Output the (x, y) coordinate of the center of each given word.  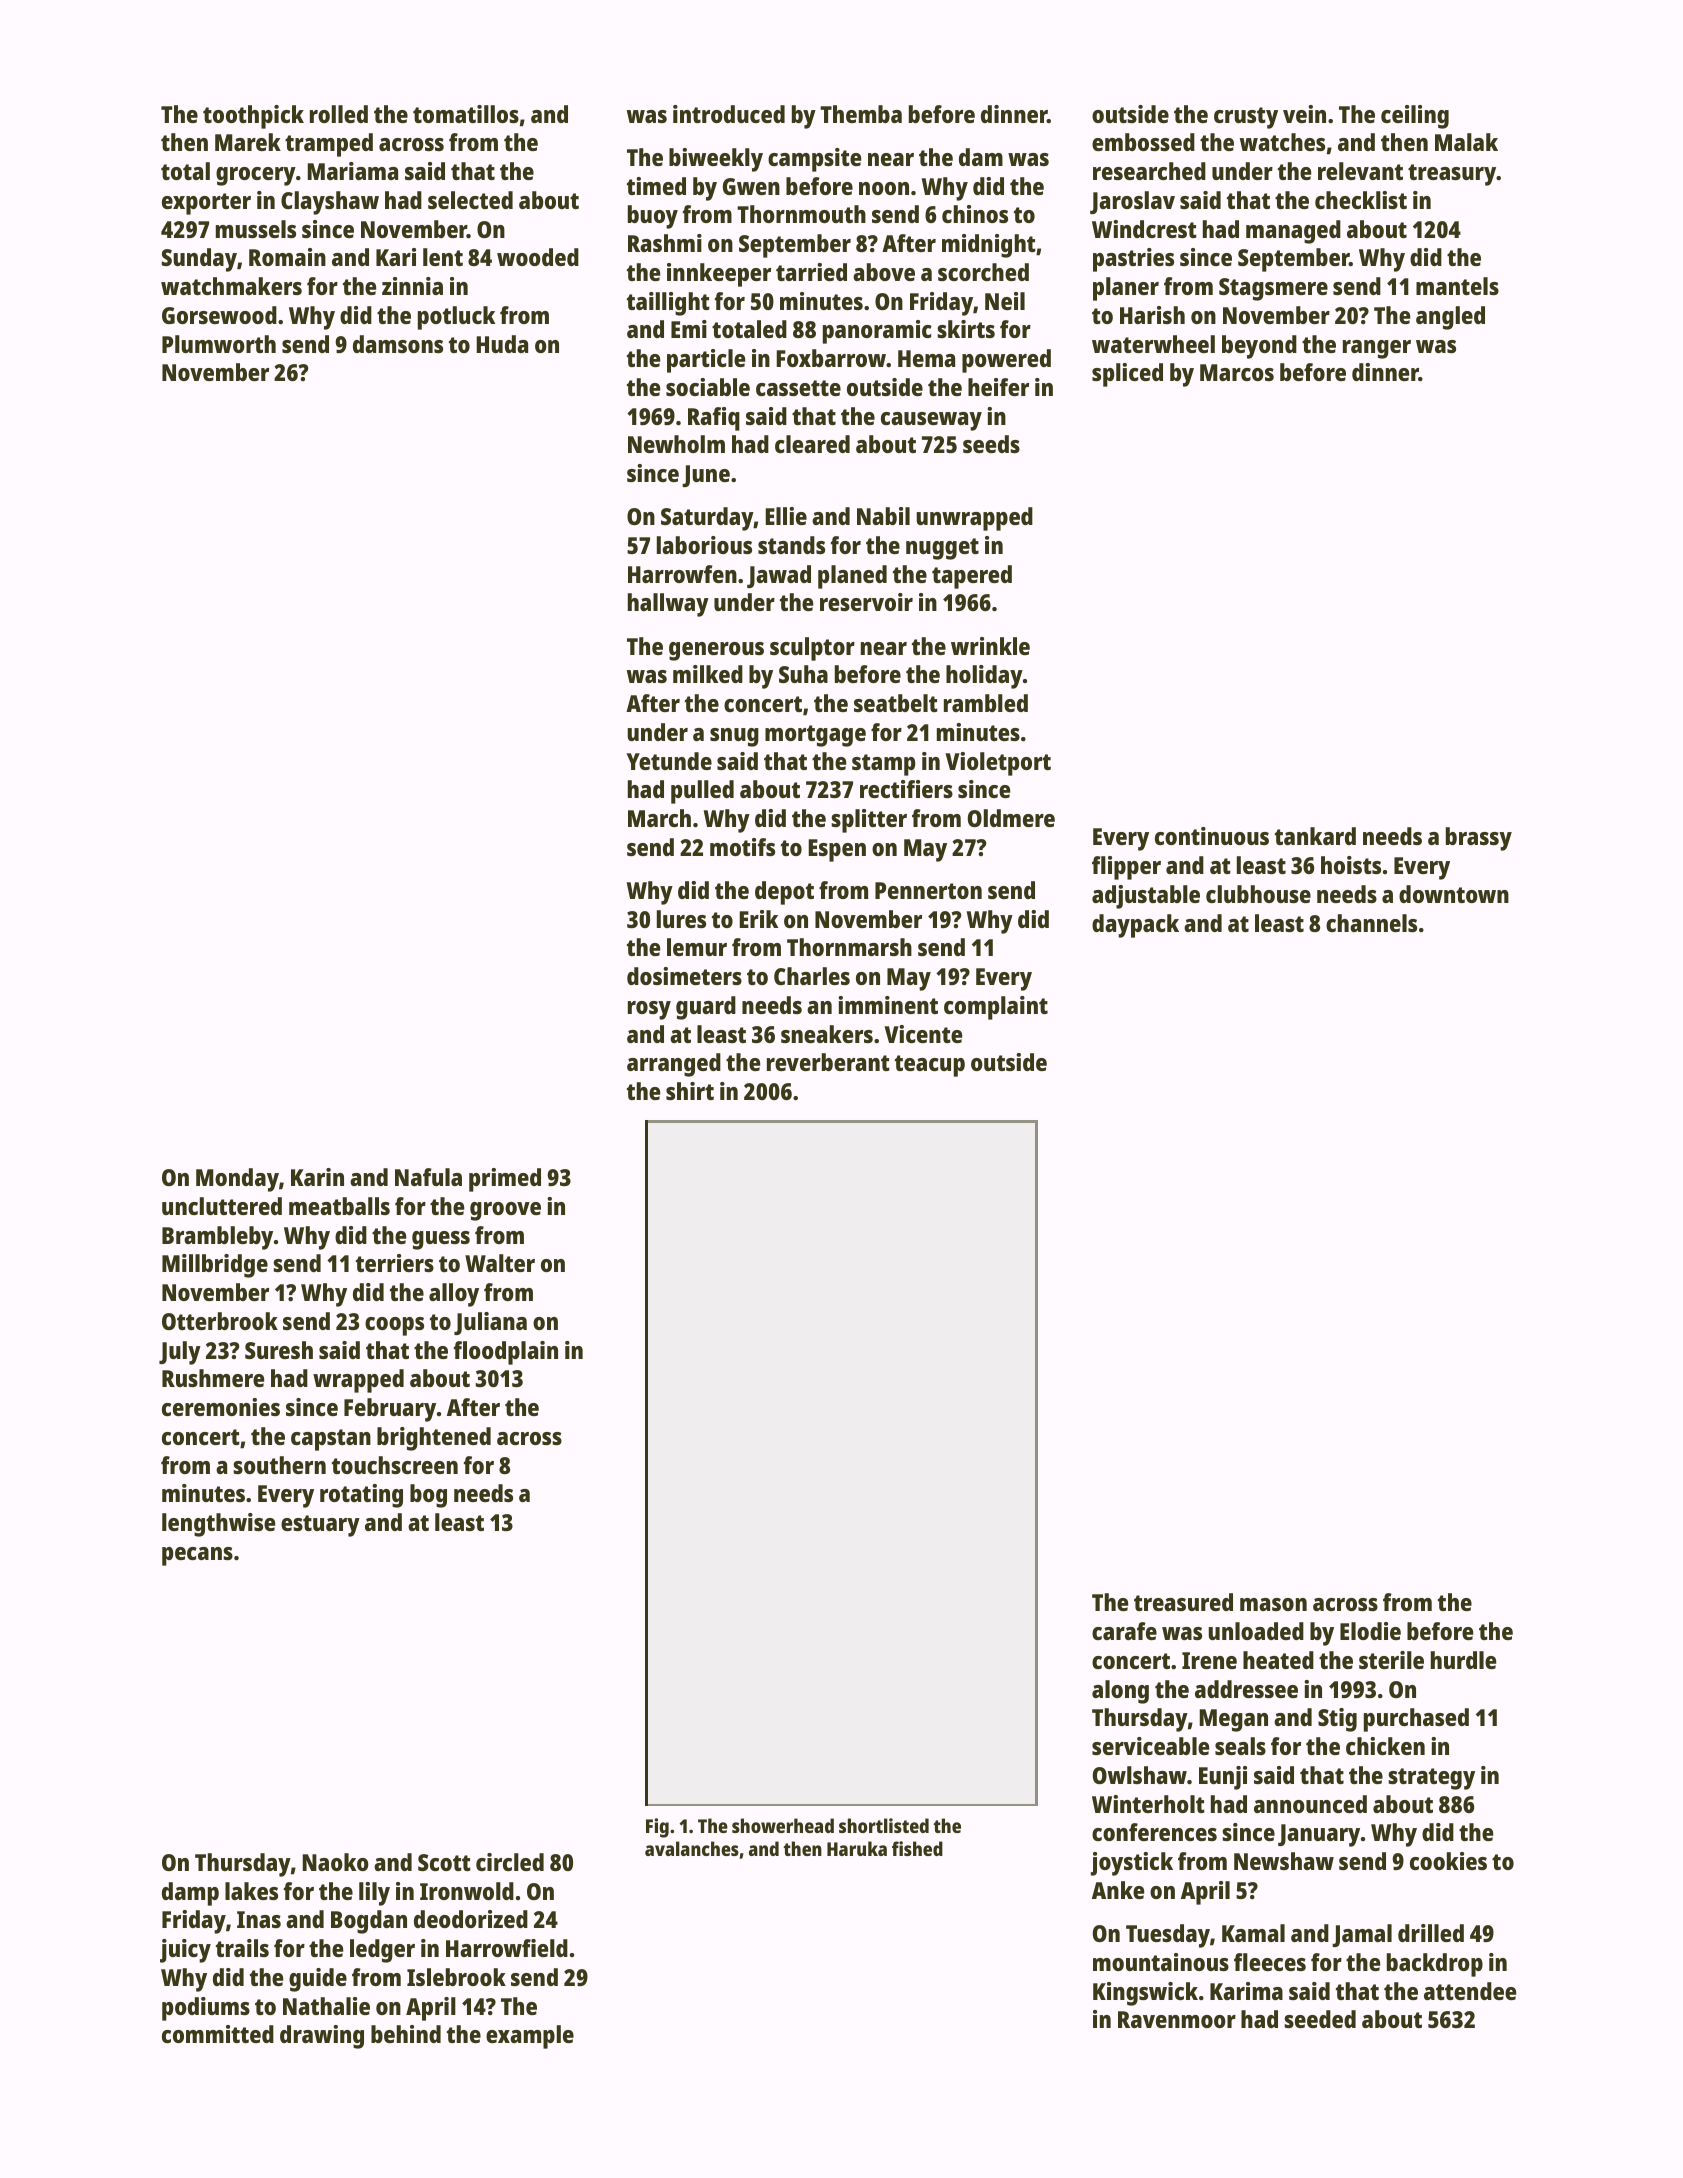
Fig (657, 1828)
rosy (649, 1010)
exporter (206, 204)
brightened (434, 1439)
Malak (1466, 142)
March (659, 818)
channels (1371, 923)
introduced (729, 114)
